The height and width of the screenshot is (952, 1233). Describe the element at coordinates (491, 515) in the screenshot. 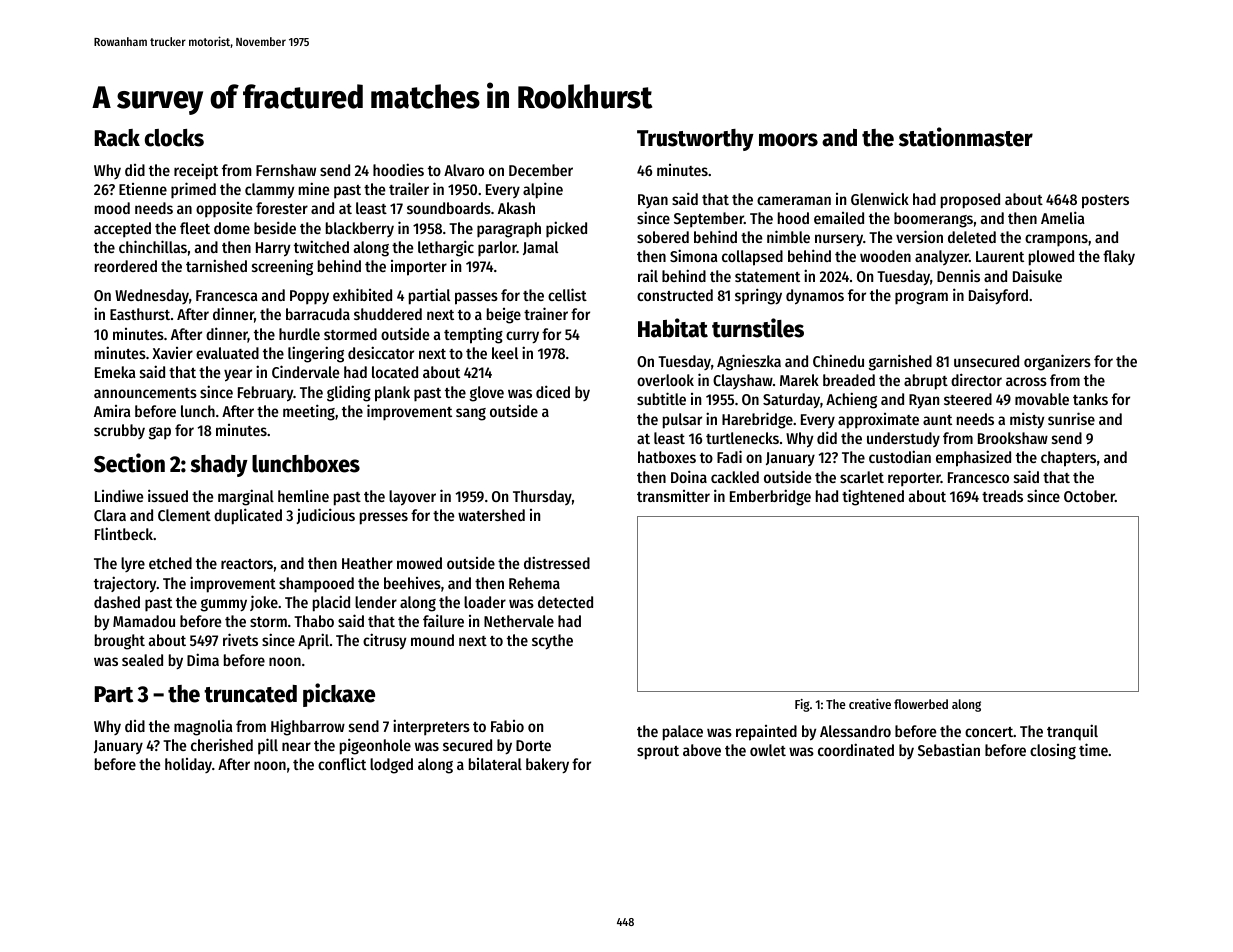

I see `watershed` at that location.
